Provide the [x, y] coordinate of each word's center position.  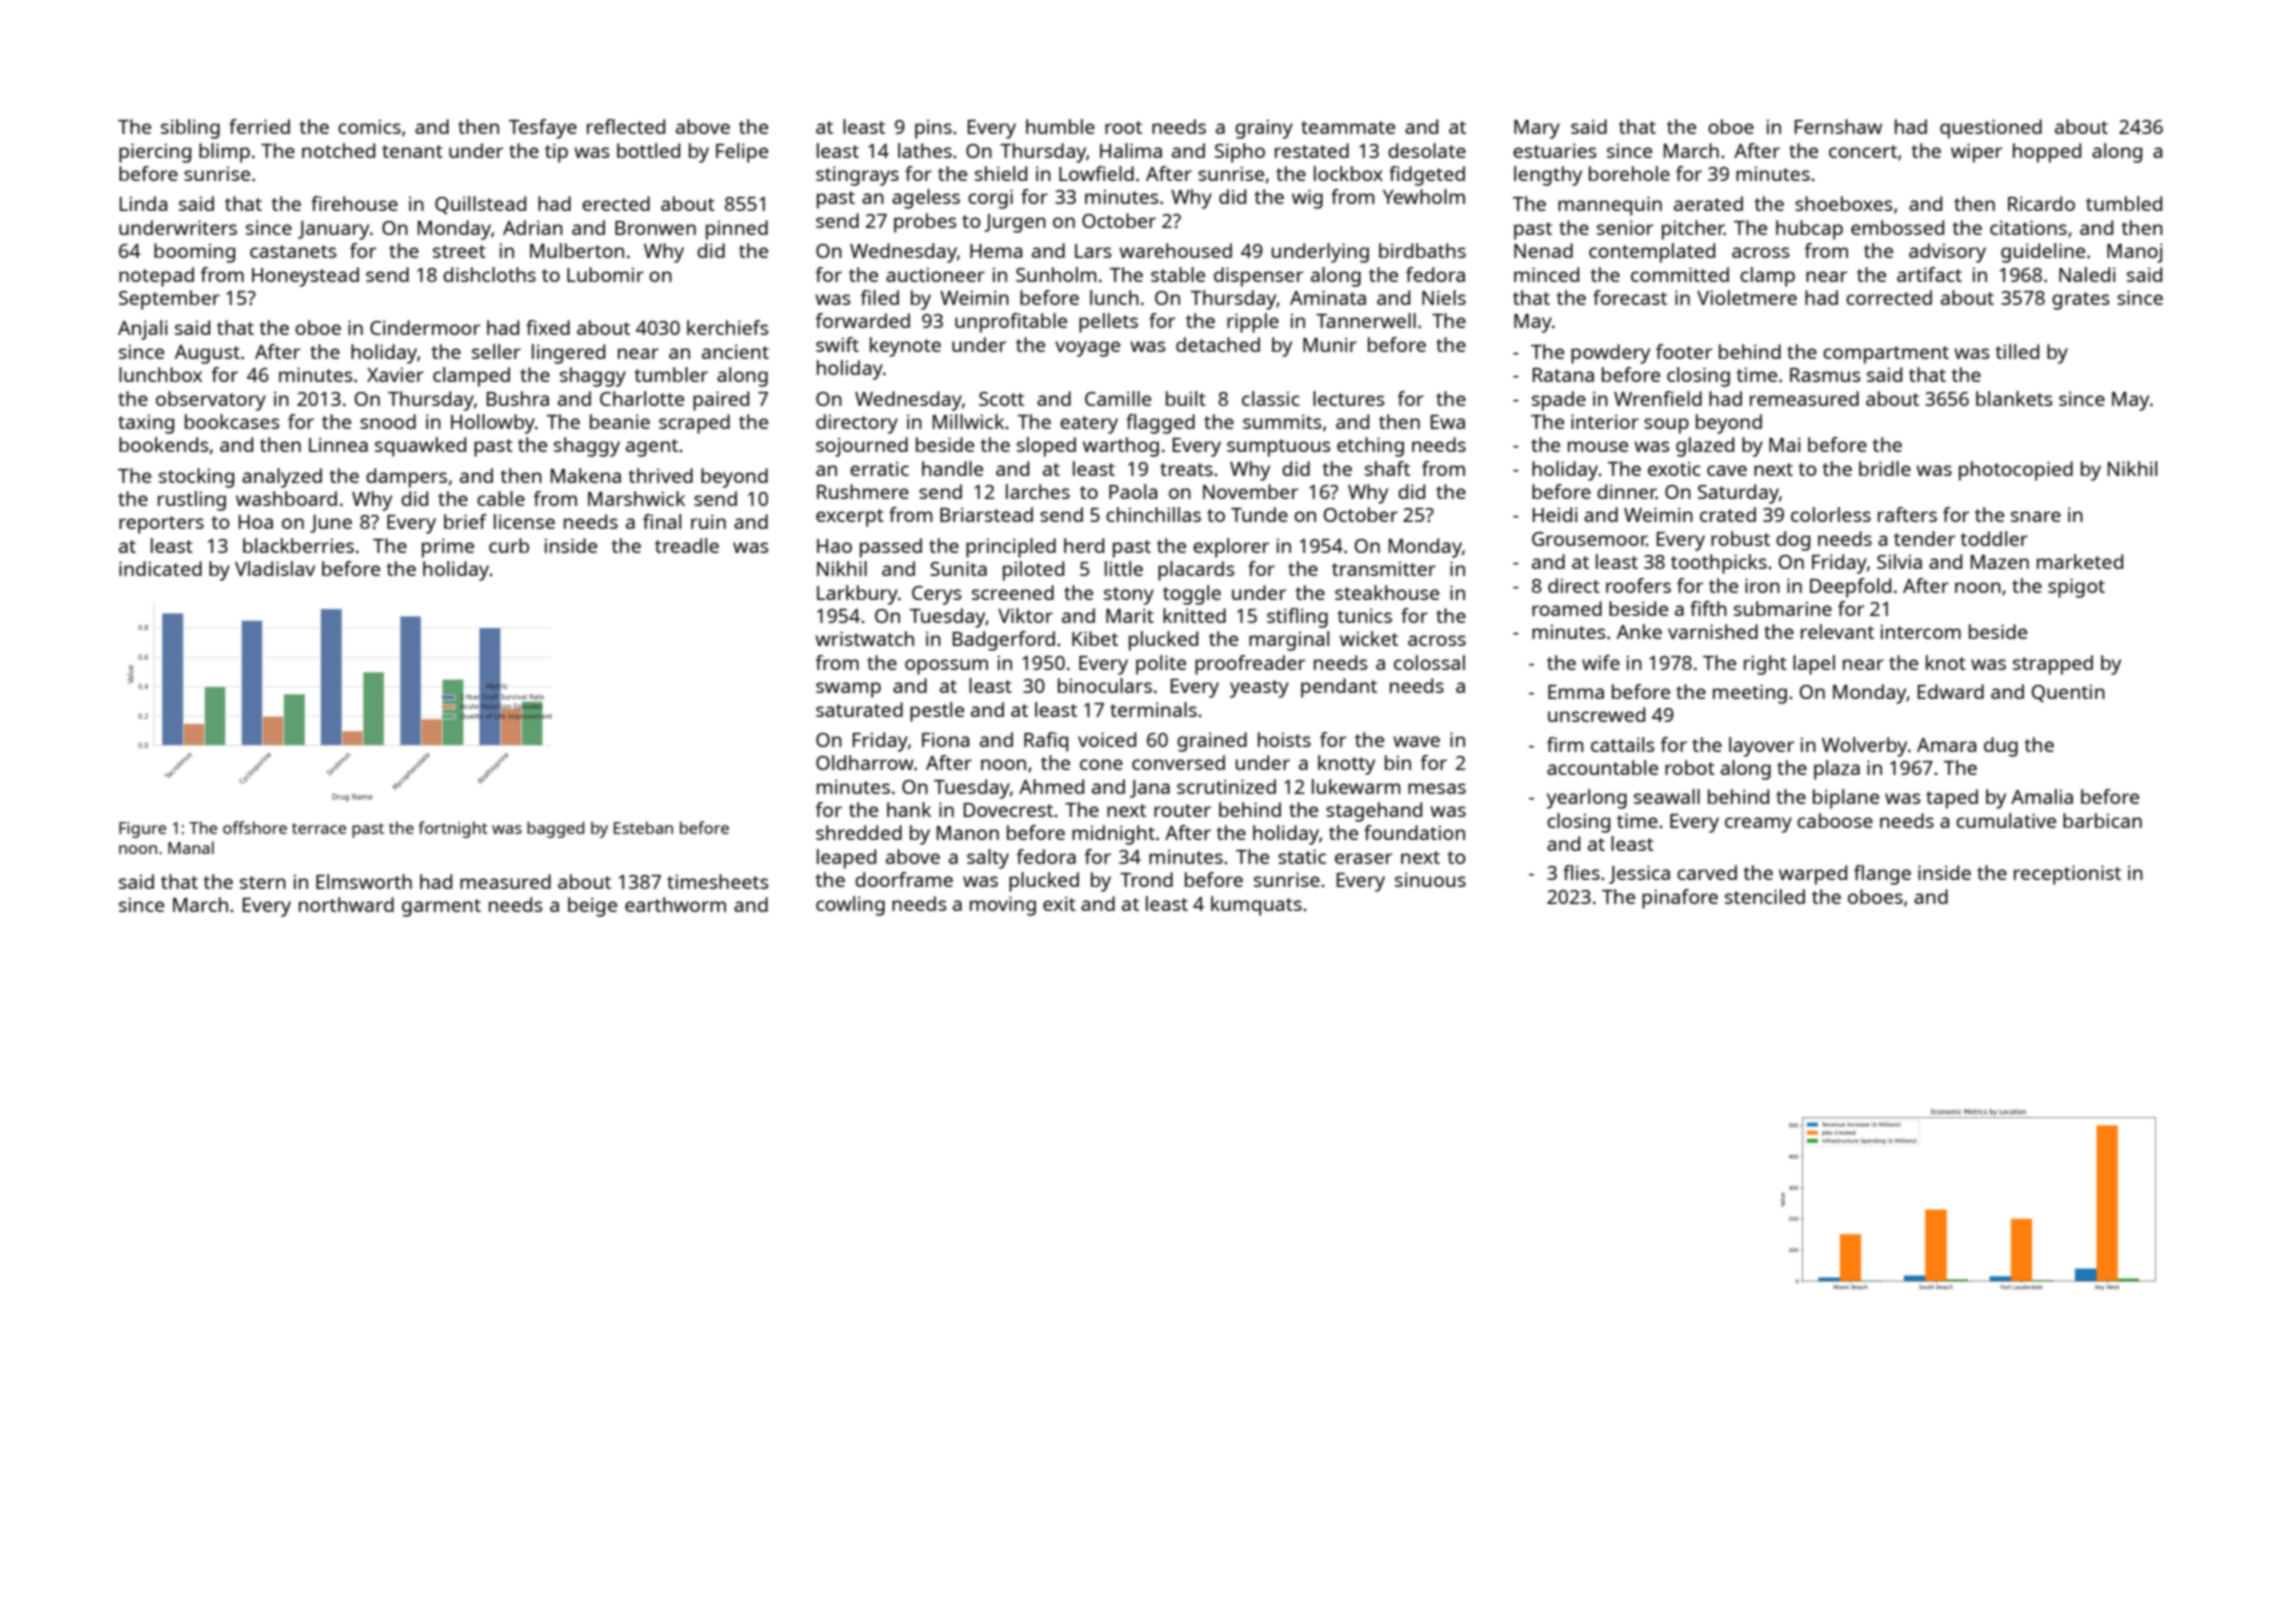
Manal [191, 847]
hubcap [1809, 230]
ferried [259, 126]
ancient [735, 351]
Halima [1131, 150]
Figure [142, 830]
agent [652, 448]
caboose [1835, 820]
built [1186, 398]
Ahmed [1051, 786]
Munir [1330, 344]
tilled [2017, 351]
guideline [2043, 253]
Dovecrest [1008, 810]
